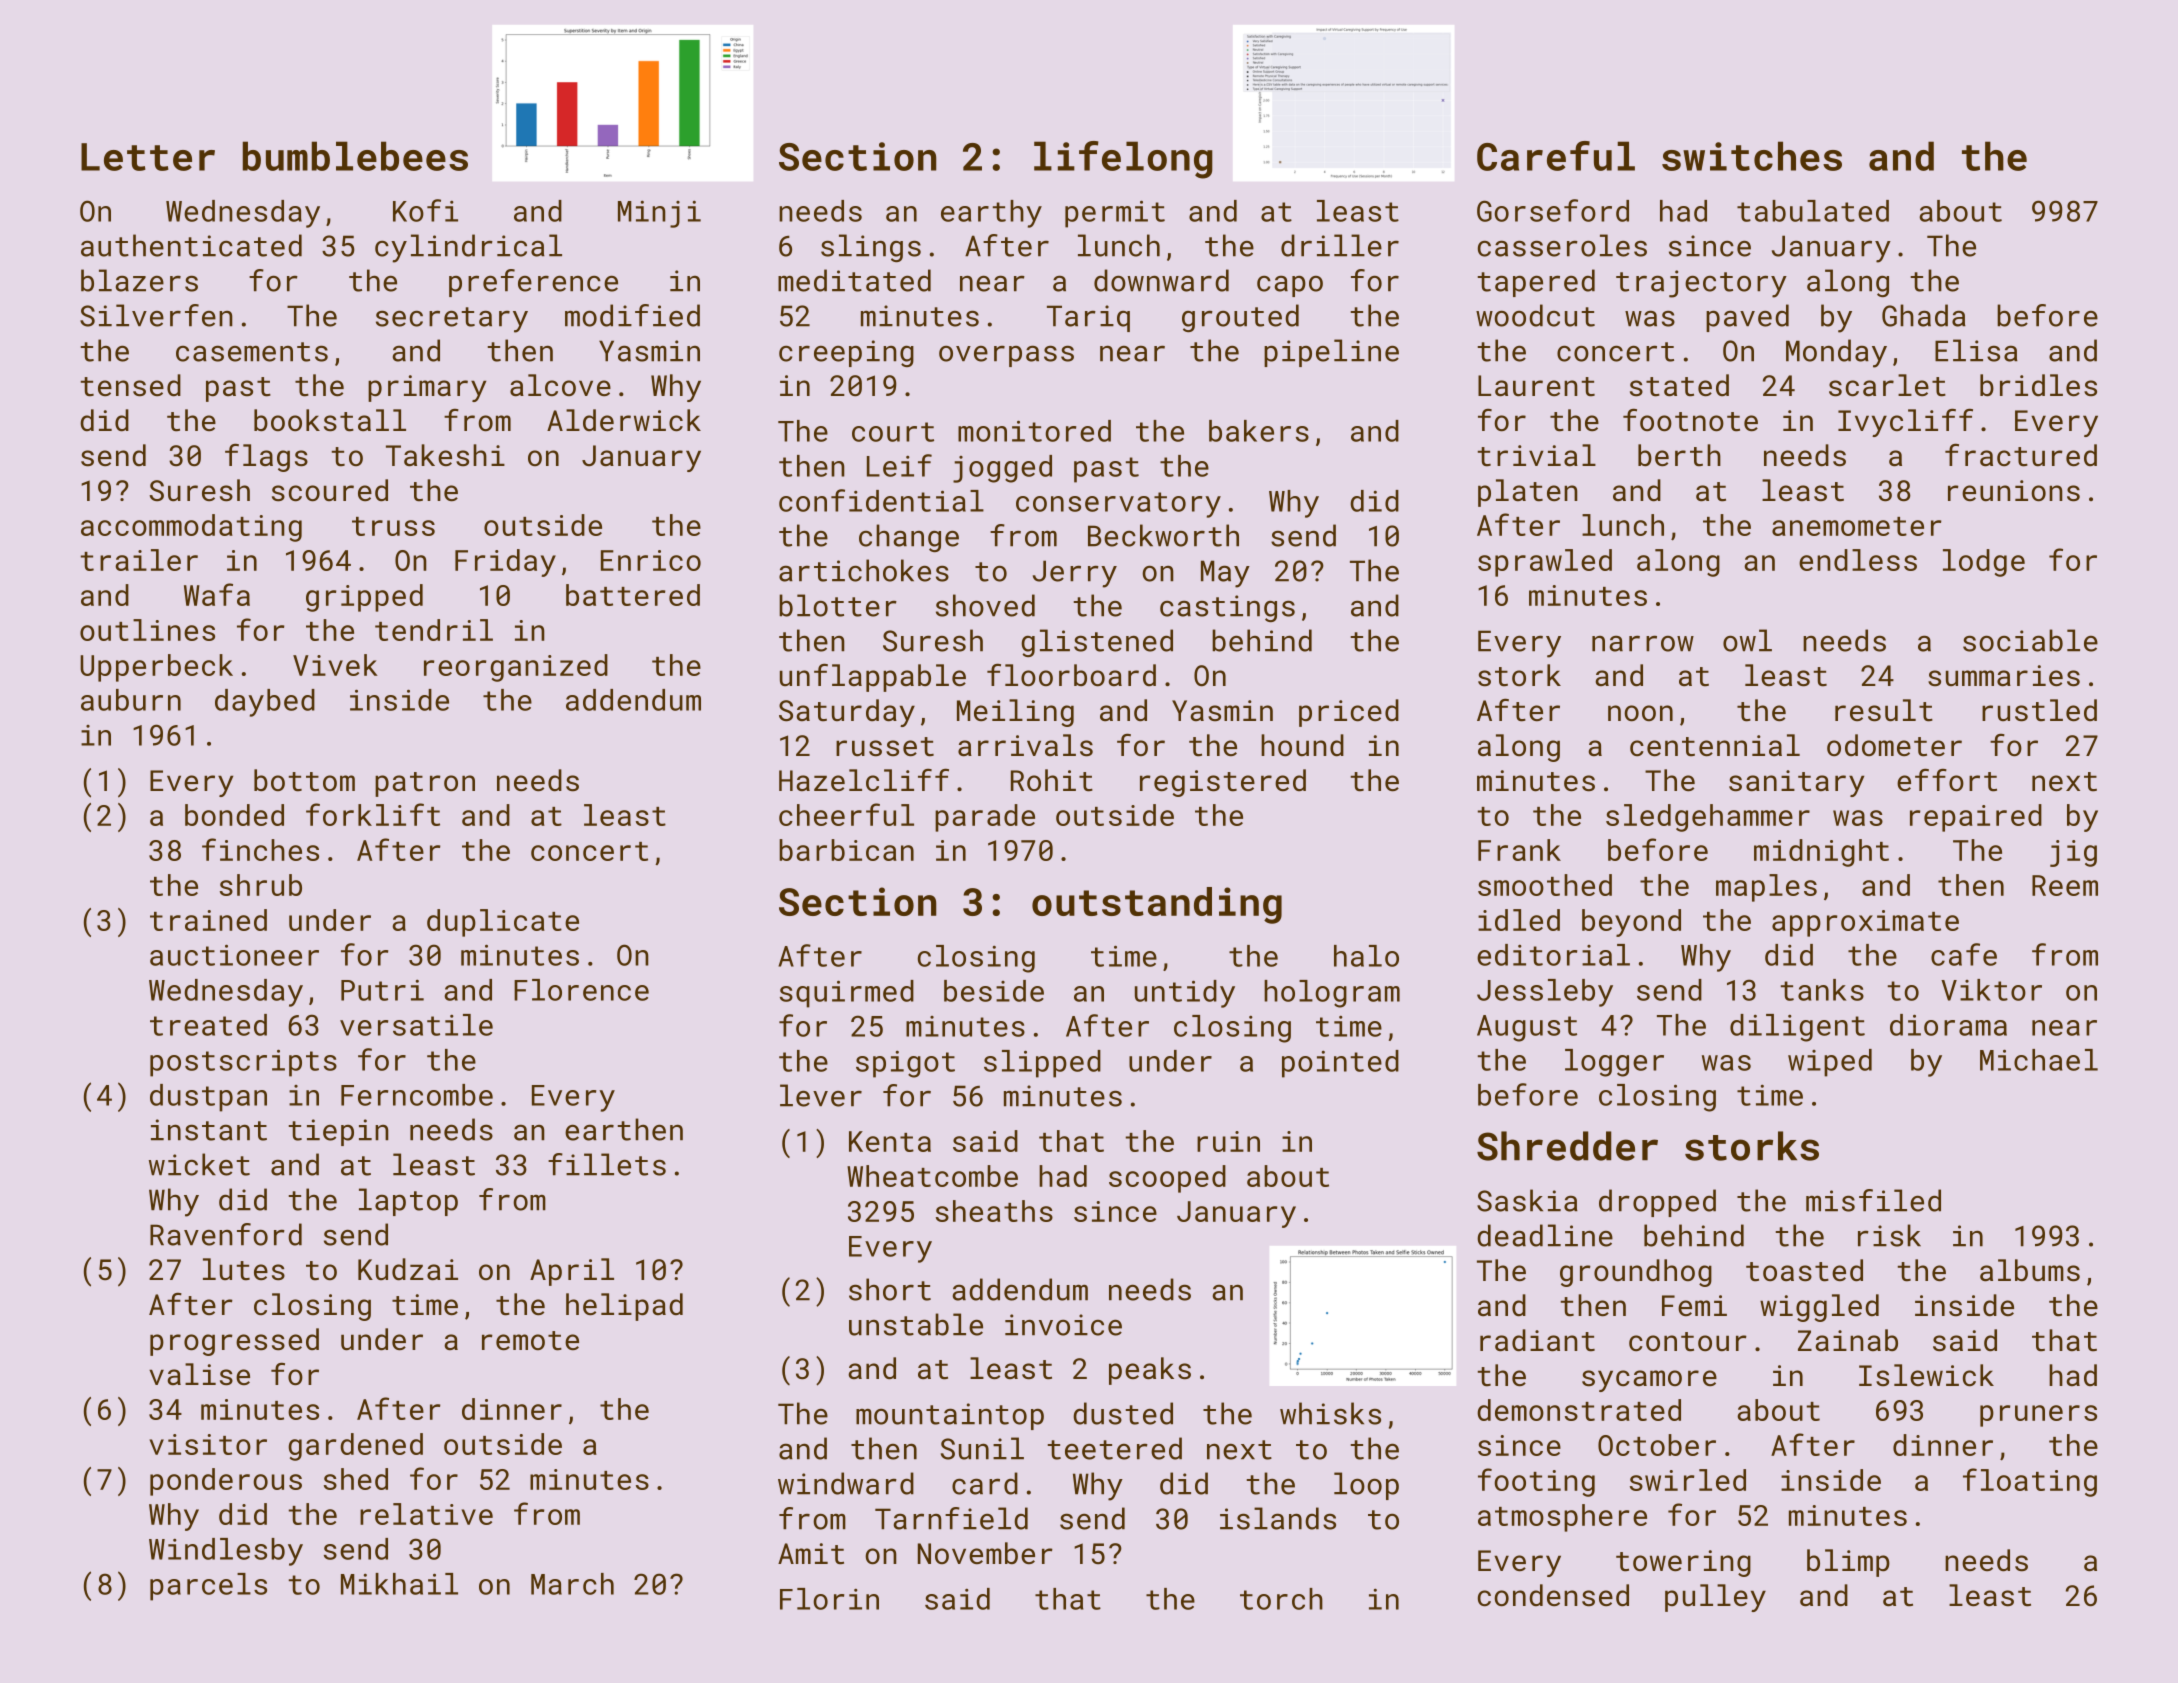  Describe the element at coordinates (871, 248) in the screenshot. I see `slings` at that location.
